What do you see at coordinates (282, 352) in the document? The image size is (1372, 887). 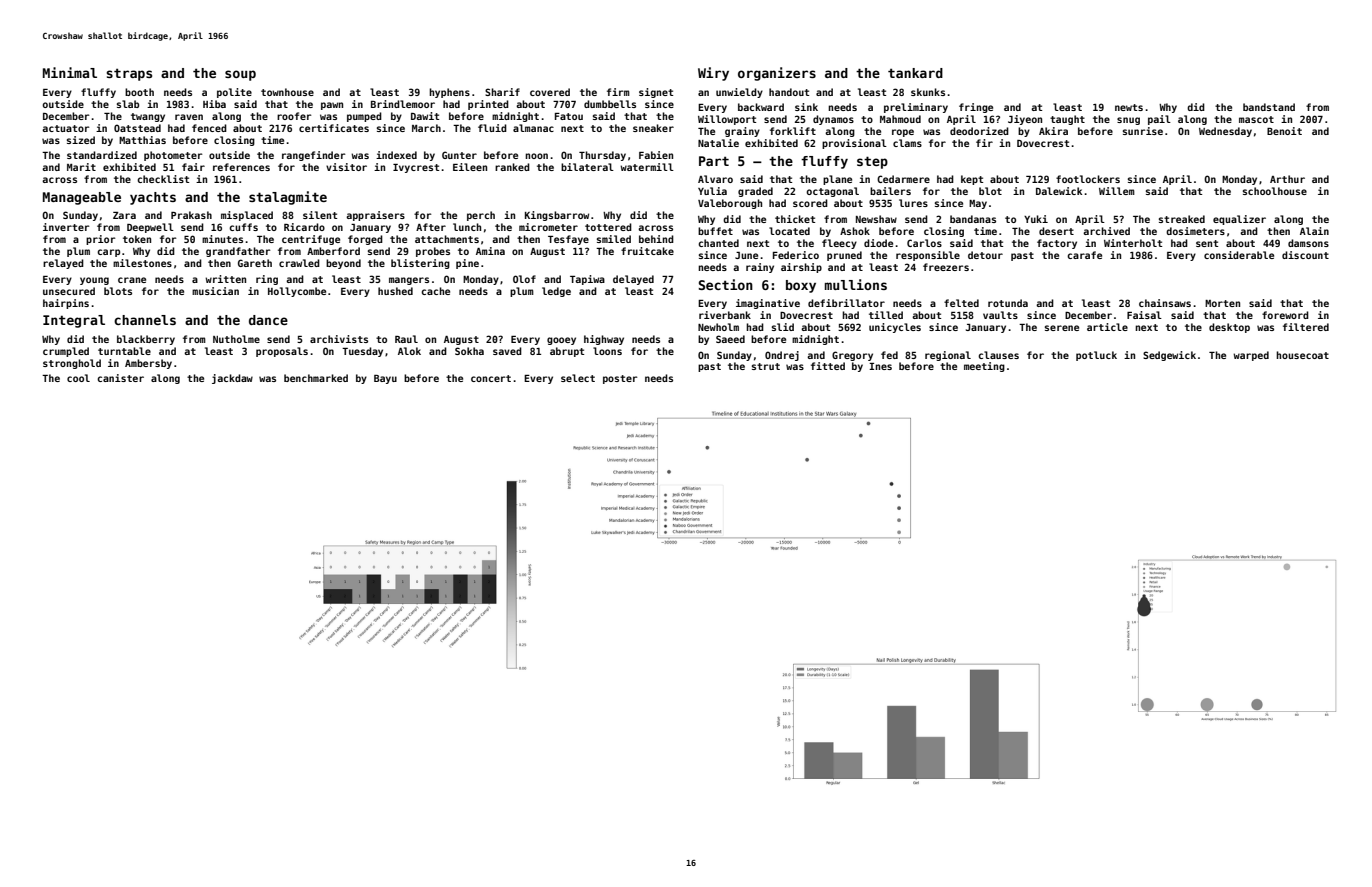 I see `proposals` at bounding box center [282, 352].
